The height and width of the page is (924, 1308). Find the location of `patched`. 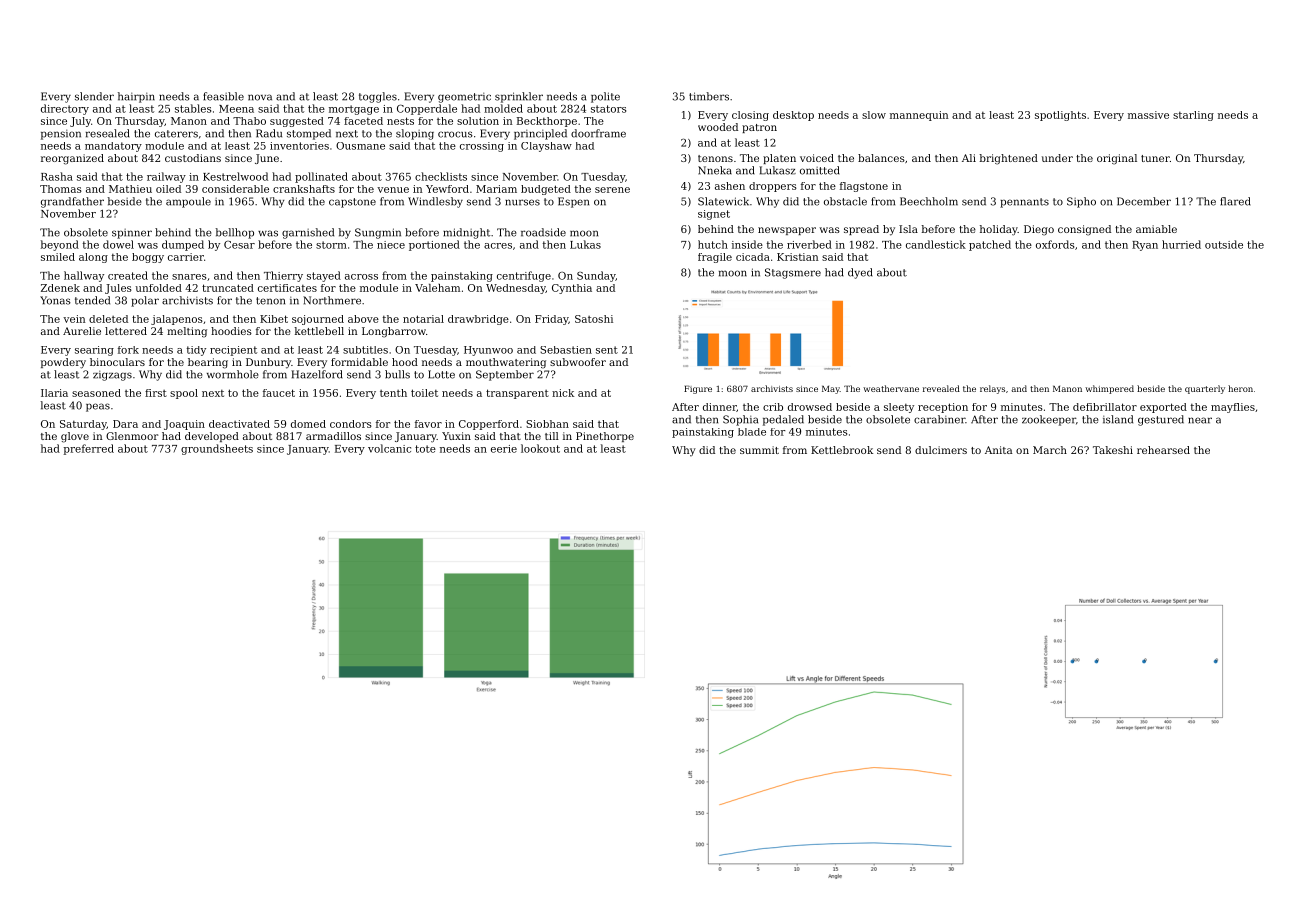

patched is located at coordinates (990, 245).
